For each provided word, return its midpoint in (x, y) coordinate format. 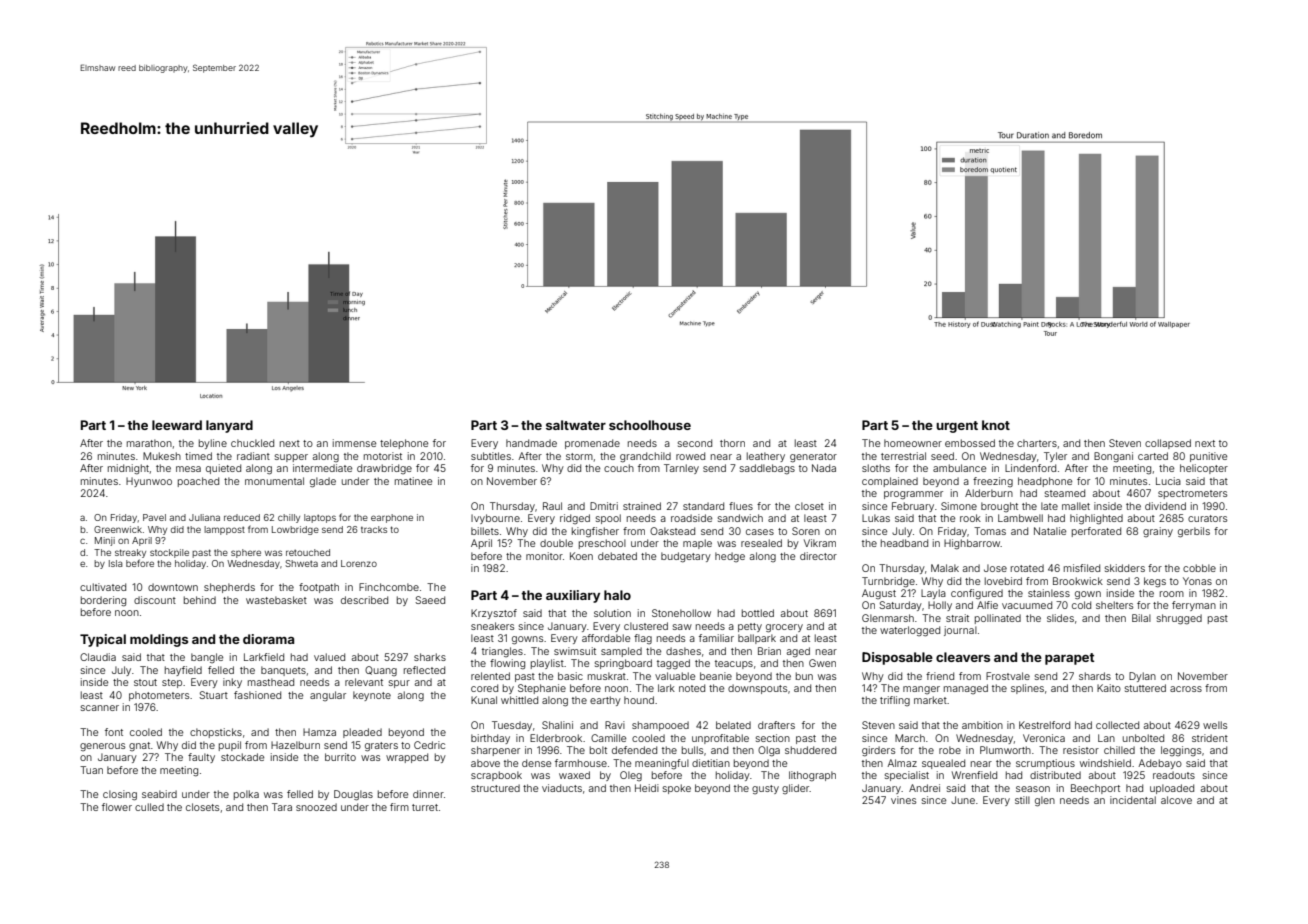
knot (996, 425)
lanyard (229, 426)
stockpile (169, 553)
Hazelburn (295, 745)
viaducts (562, 788)
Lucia (1168, 481)
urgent (957, 427)
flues (741, 506)
